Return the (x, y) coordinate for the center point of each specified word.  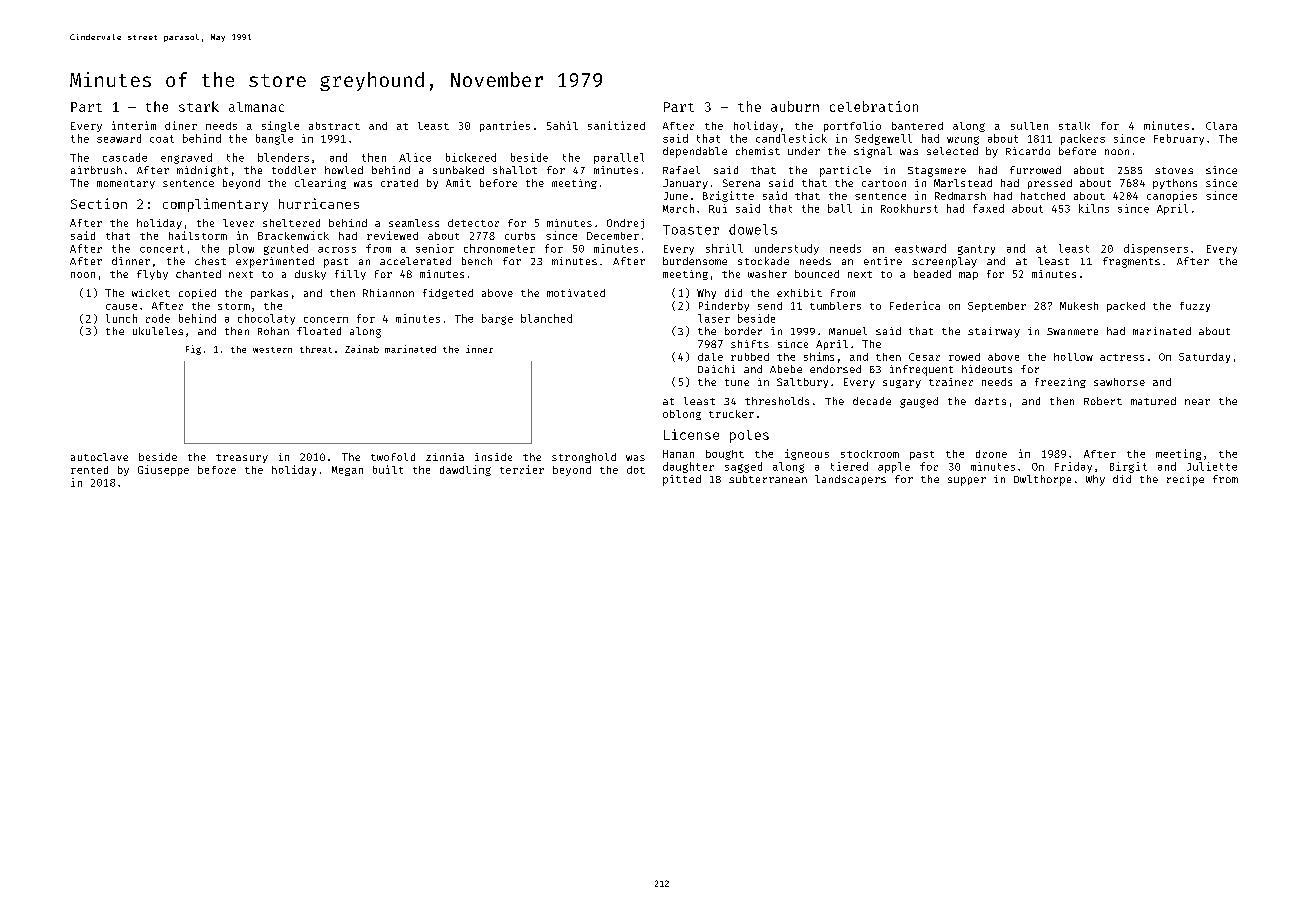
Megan (347, 471)
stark (199, 106)
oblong (682, 415)
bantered (917, 126)
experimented (275, 262)
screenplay (944, 262)
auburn (795, 106)
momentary (126, 184)
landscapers (850, 480)
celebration (874, 106)
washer (767, 274)
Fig (193, 350)
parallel (619, 158)
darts (990, 401)
